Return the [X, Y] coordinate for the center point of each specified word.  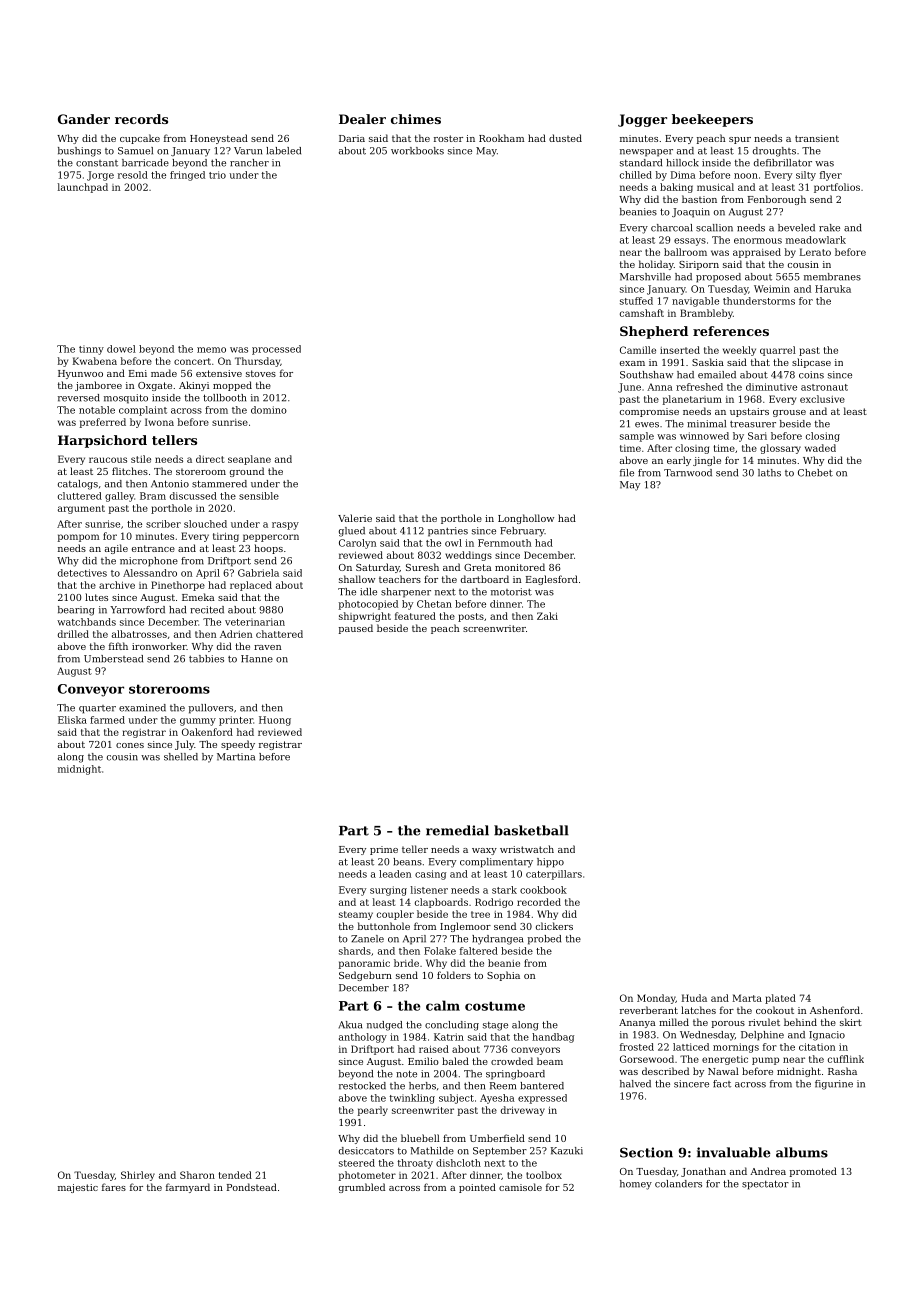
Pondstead [252, 1187]
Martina [236, 757]
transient [817, 138]
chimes [416, 119]
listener [429, 890]
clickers [554, 926]
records [141, 119]
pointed [477, 1188]
